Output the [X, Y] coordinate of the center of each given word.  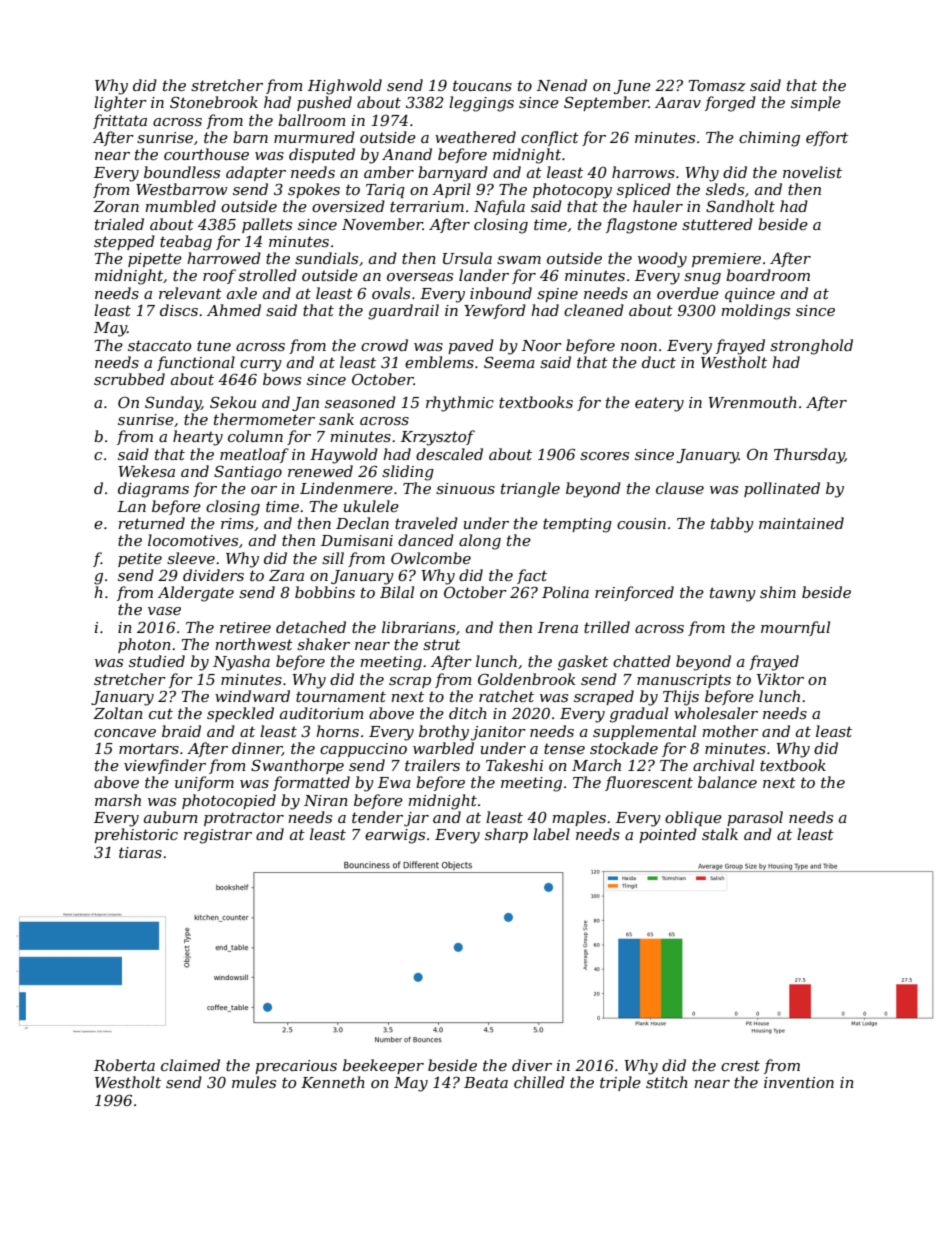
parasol [755, 818]
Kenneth [333, 1082]
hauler [658, 206]
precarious [296, 1067]
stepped [124, 242]
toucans [482, 85]
